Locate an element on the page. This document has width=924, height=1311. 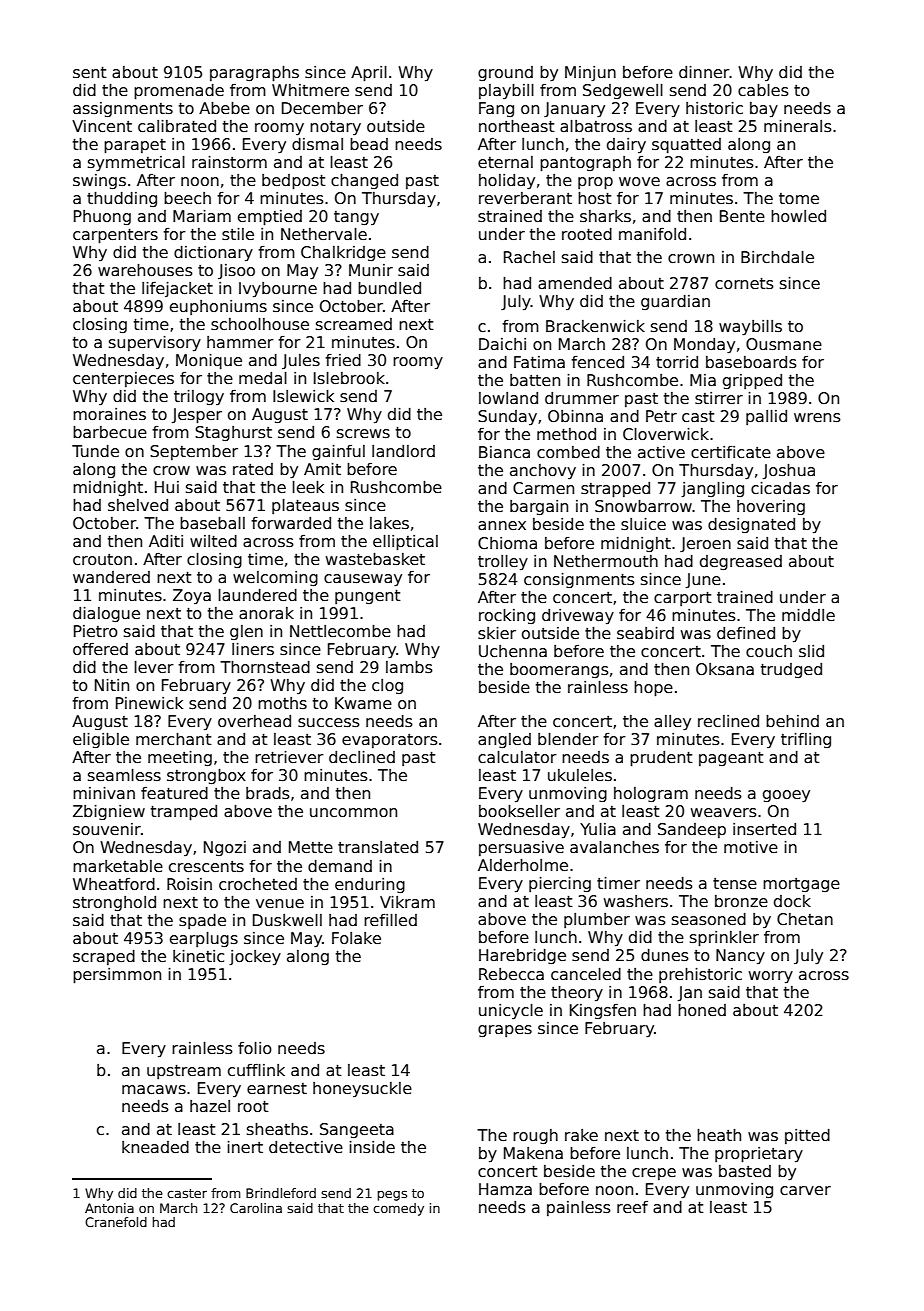
Vincent is located at coordinates (102, 126).
